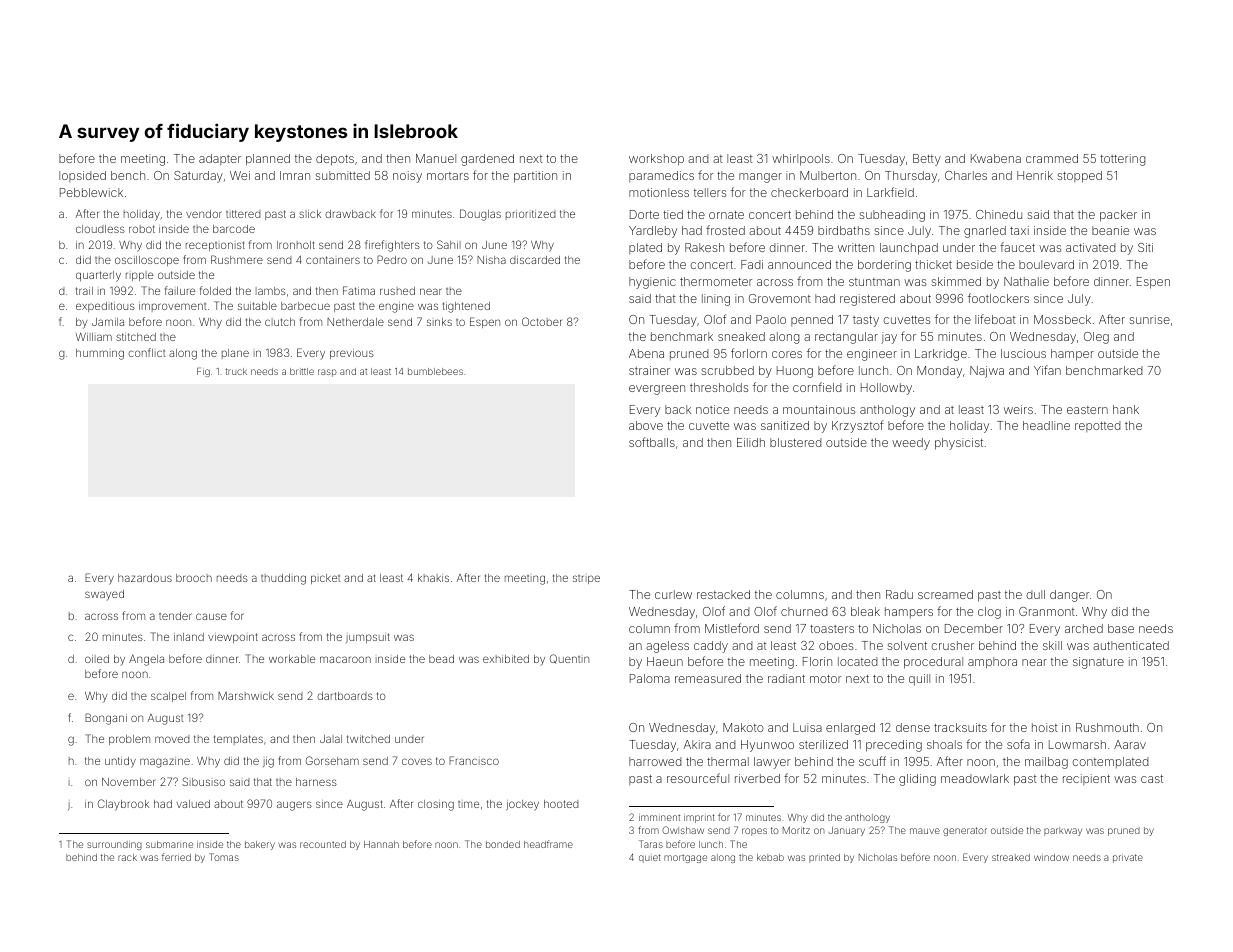 The width and height of the screenshot is (1233, 952). I want to click on gardened, so click(487, 160).
